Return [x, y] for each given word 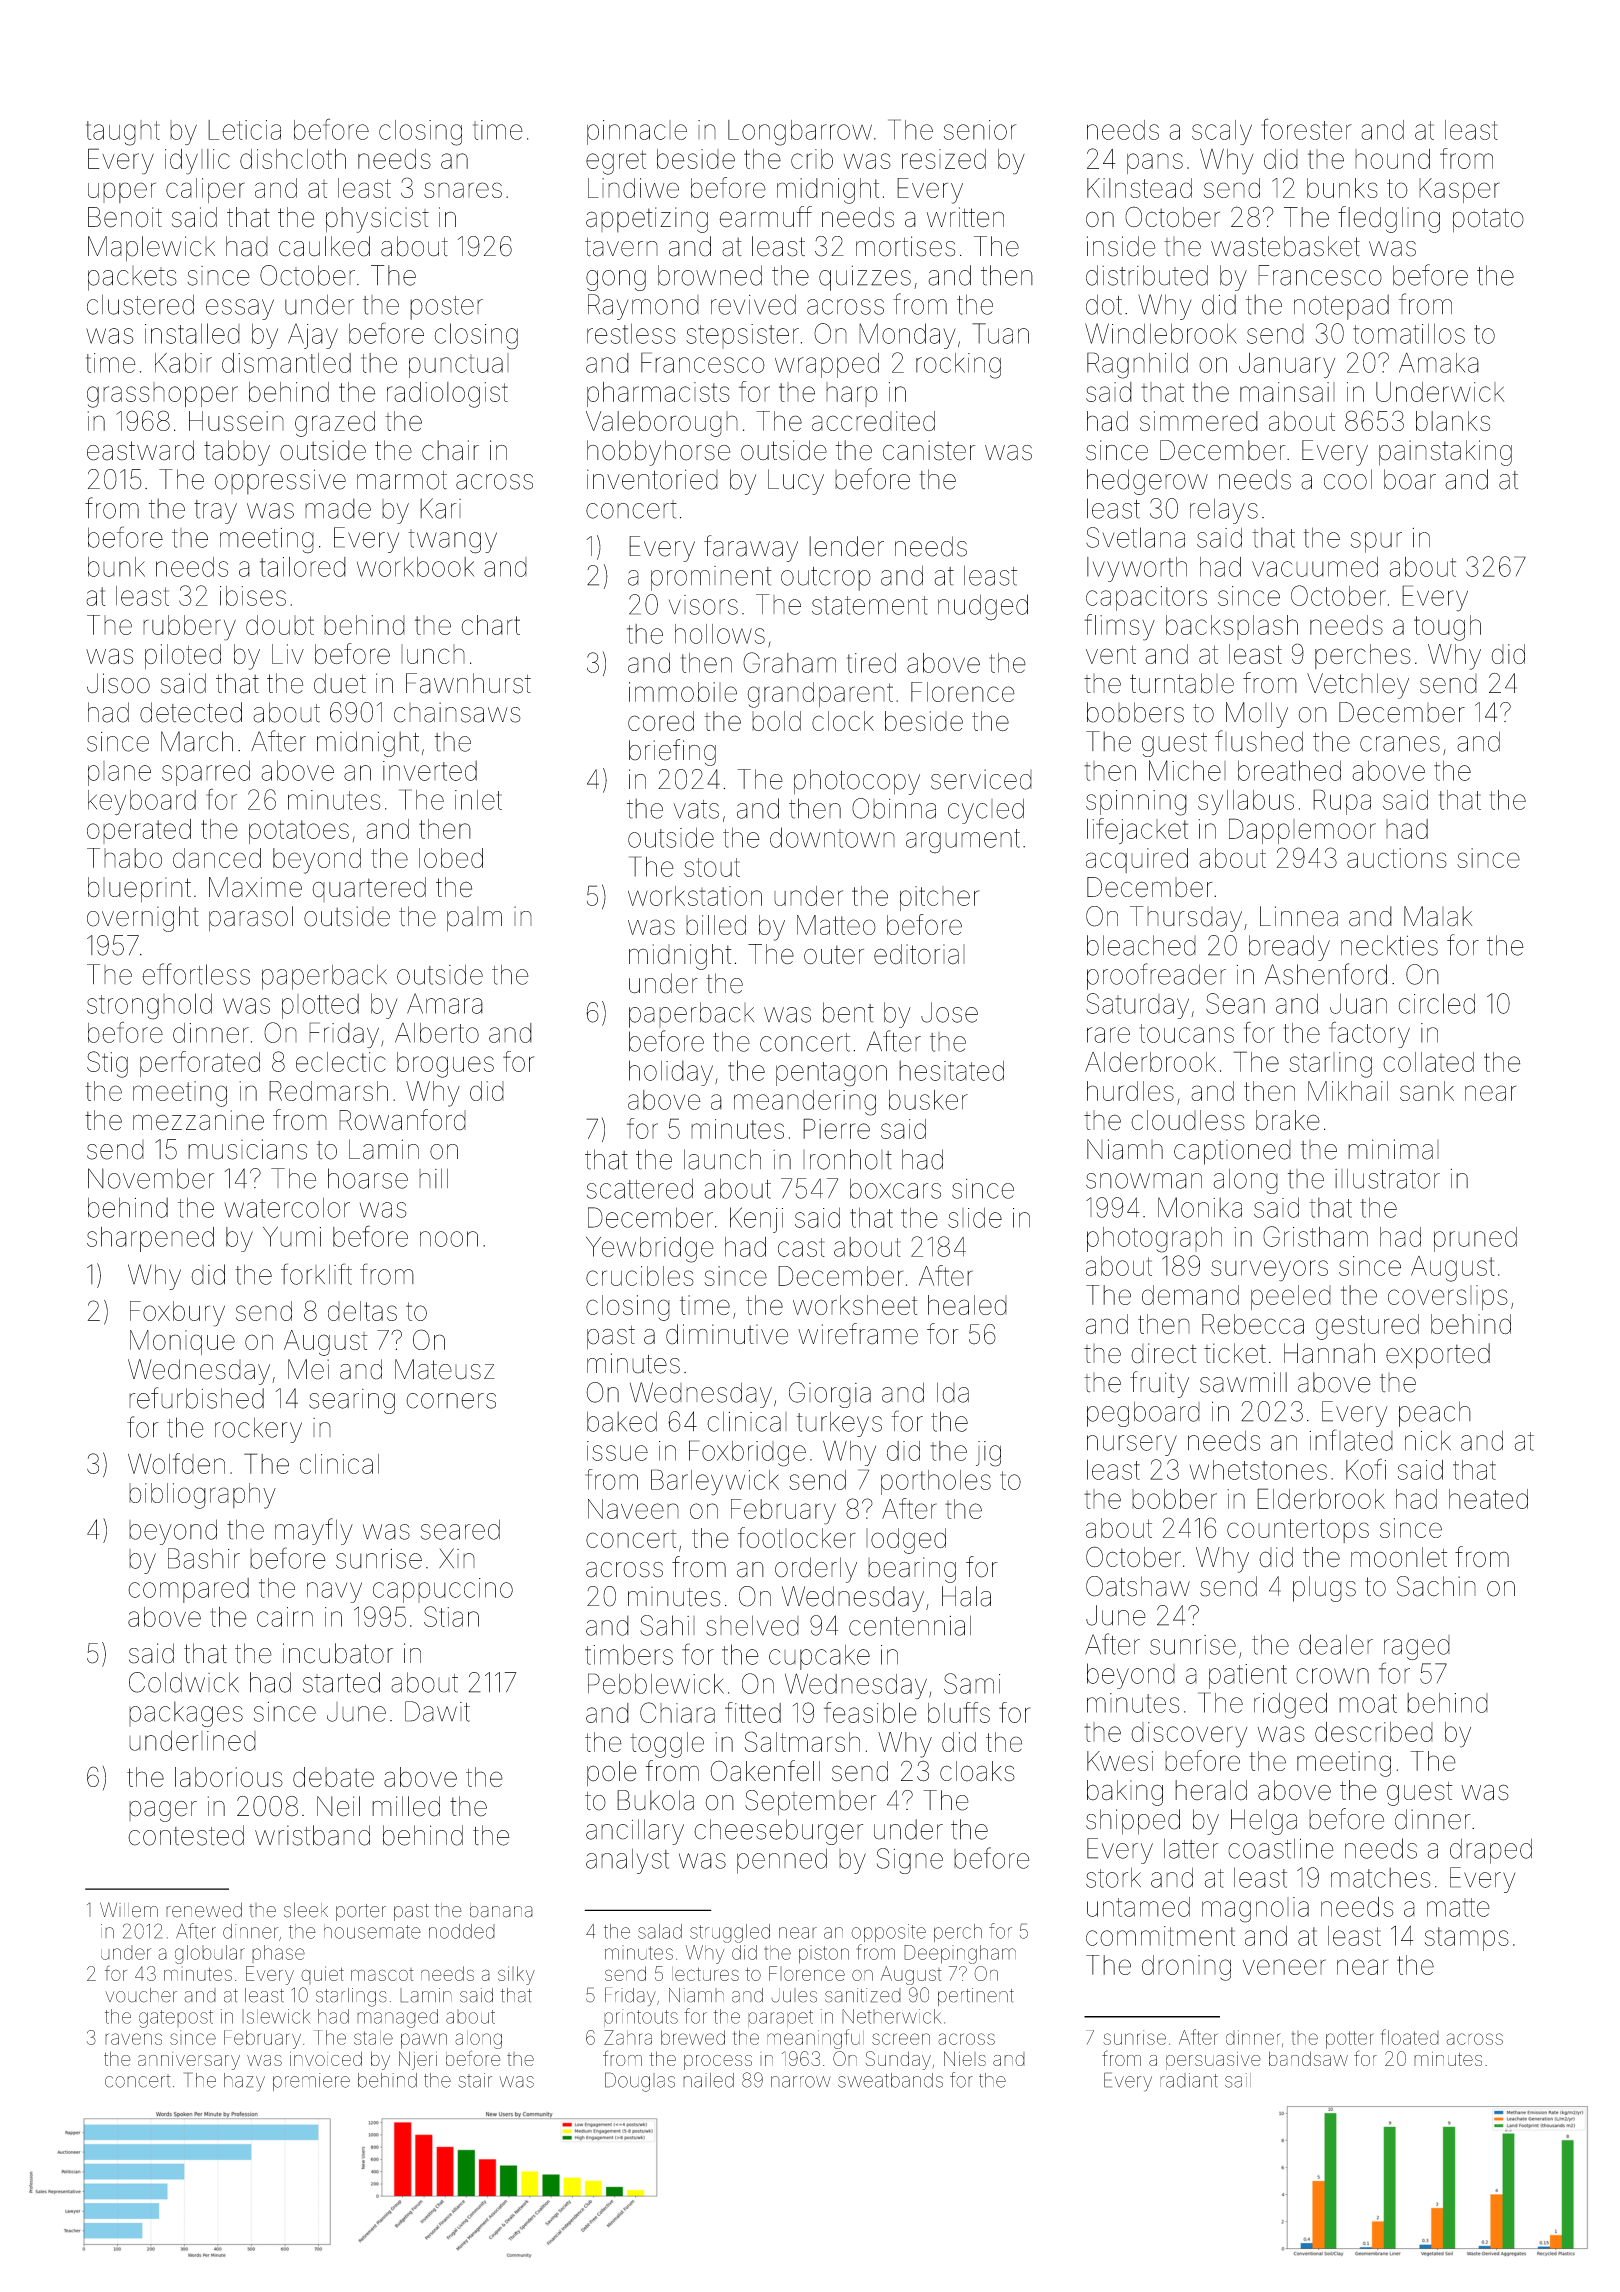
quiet [322, 1975]
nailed [708, 2080]
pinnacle [637, 132]
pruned [1475, 1239]
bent [848, 1012]
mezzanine [198, 1120]
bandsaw [1308, 2058]
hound [1392, 159]
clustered [140, 304]
